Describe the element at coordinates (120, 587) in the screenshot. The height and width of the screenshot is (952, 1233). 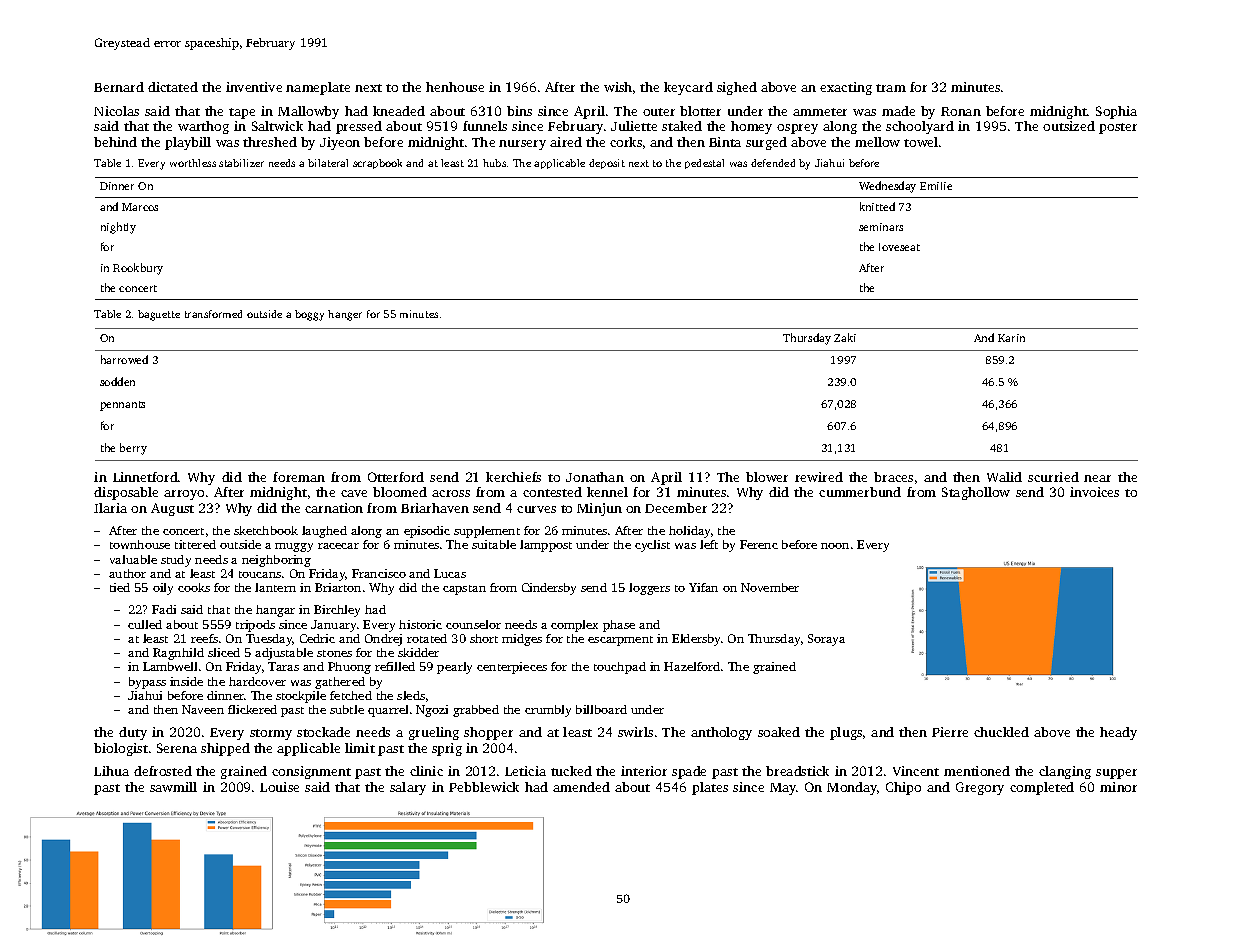
I see `tied` at that location.
